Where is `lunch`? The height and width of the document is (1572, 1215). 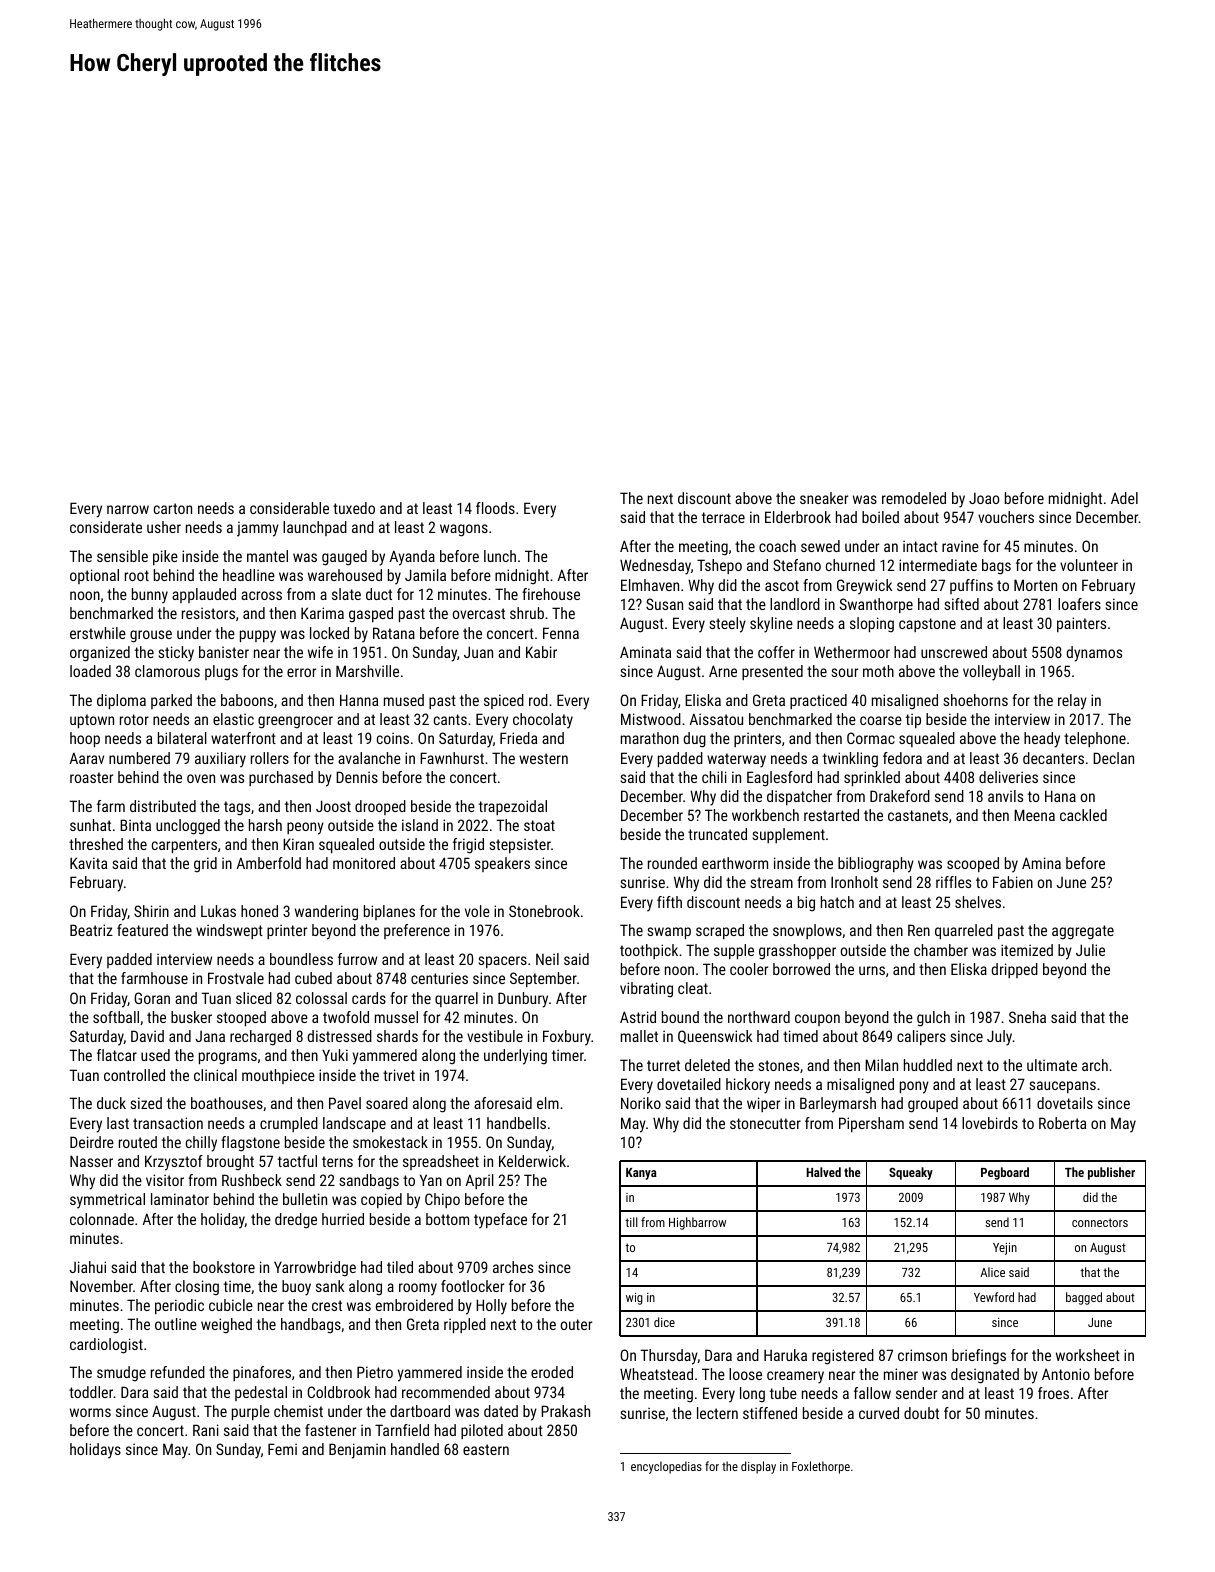
lunch is located at coordinates (500, 556).
